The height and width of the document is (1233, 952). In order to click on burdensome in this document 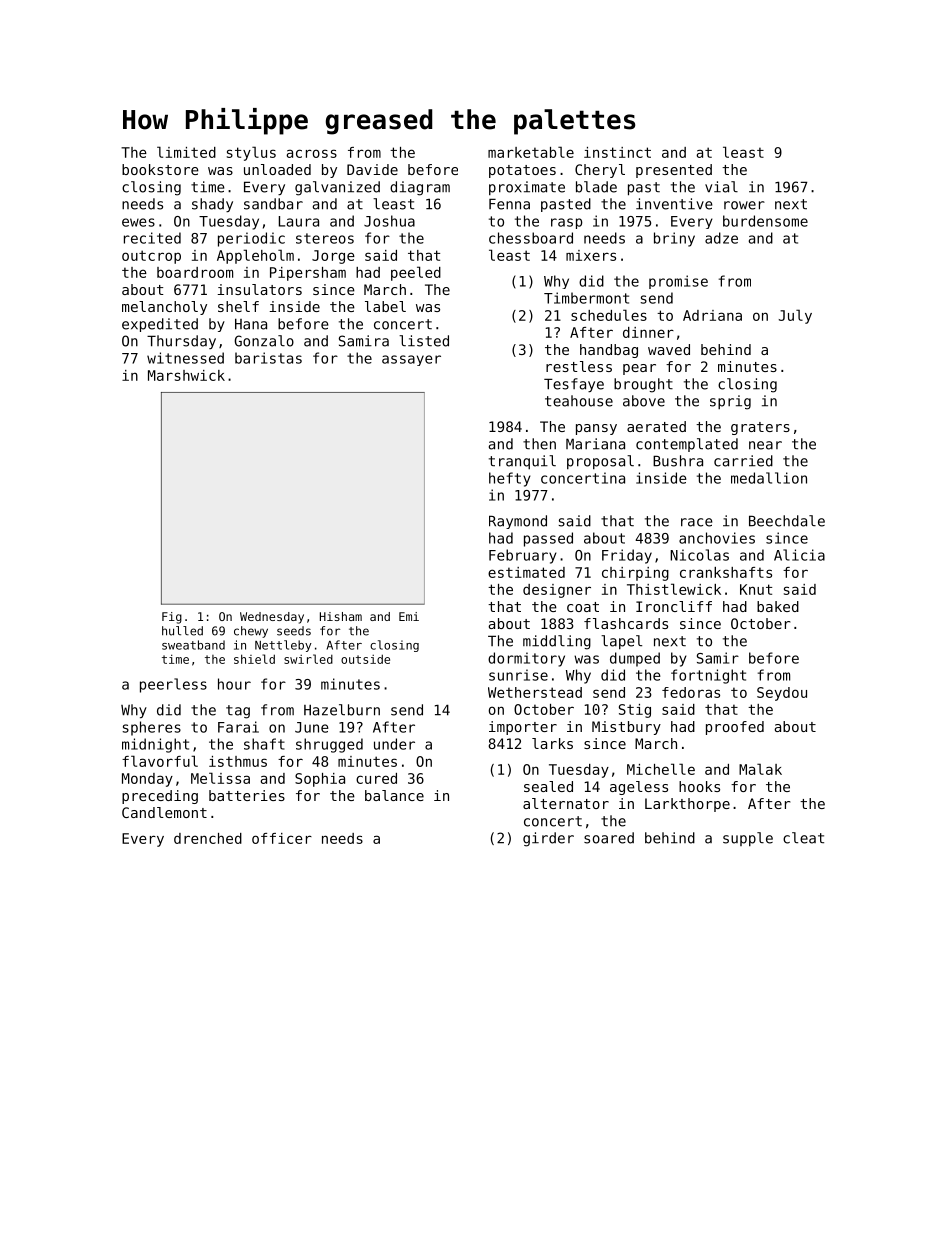, I will do `click(765, 221)`.
